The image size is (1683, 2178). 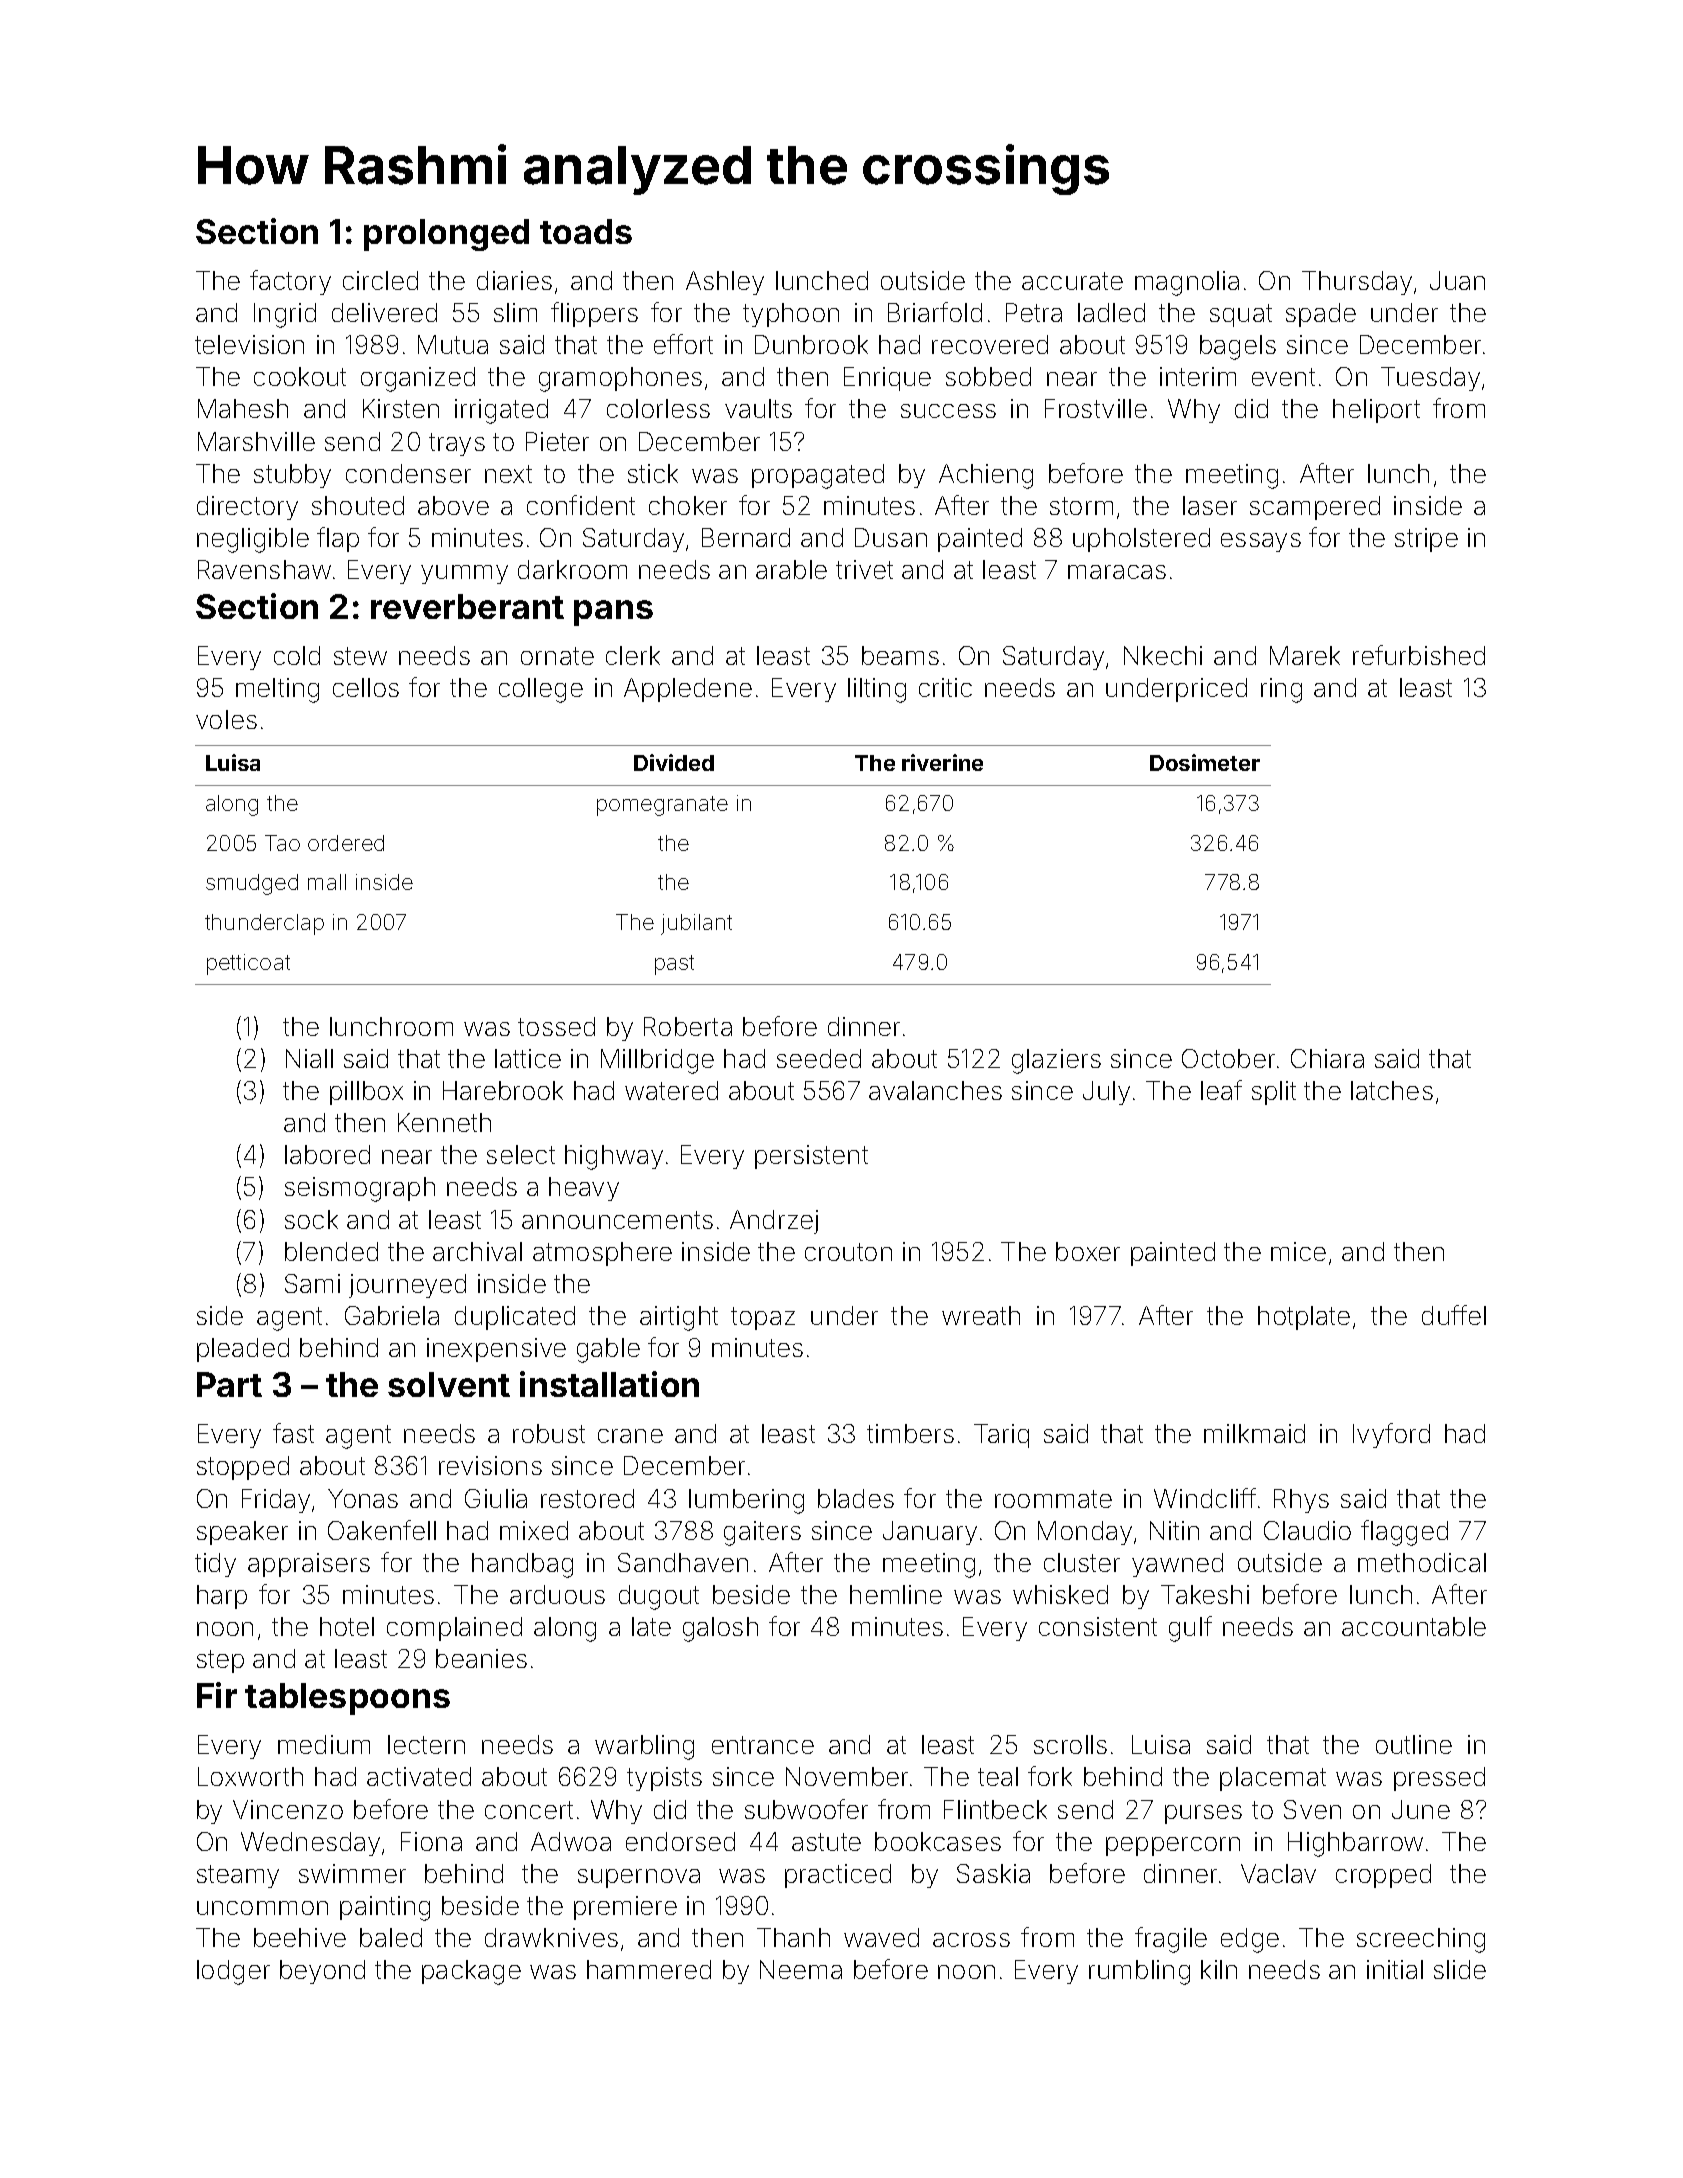 What do you see at coordinates (1414, 1626) in the document?
I see `accountable` at bounding box center [1414, 1626].
